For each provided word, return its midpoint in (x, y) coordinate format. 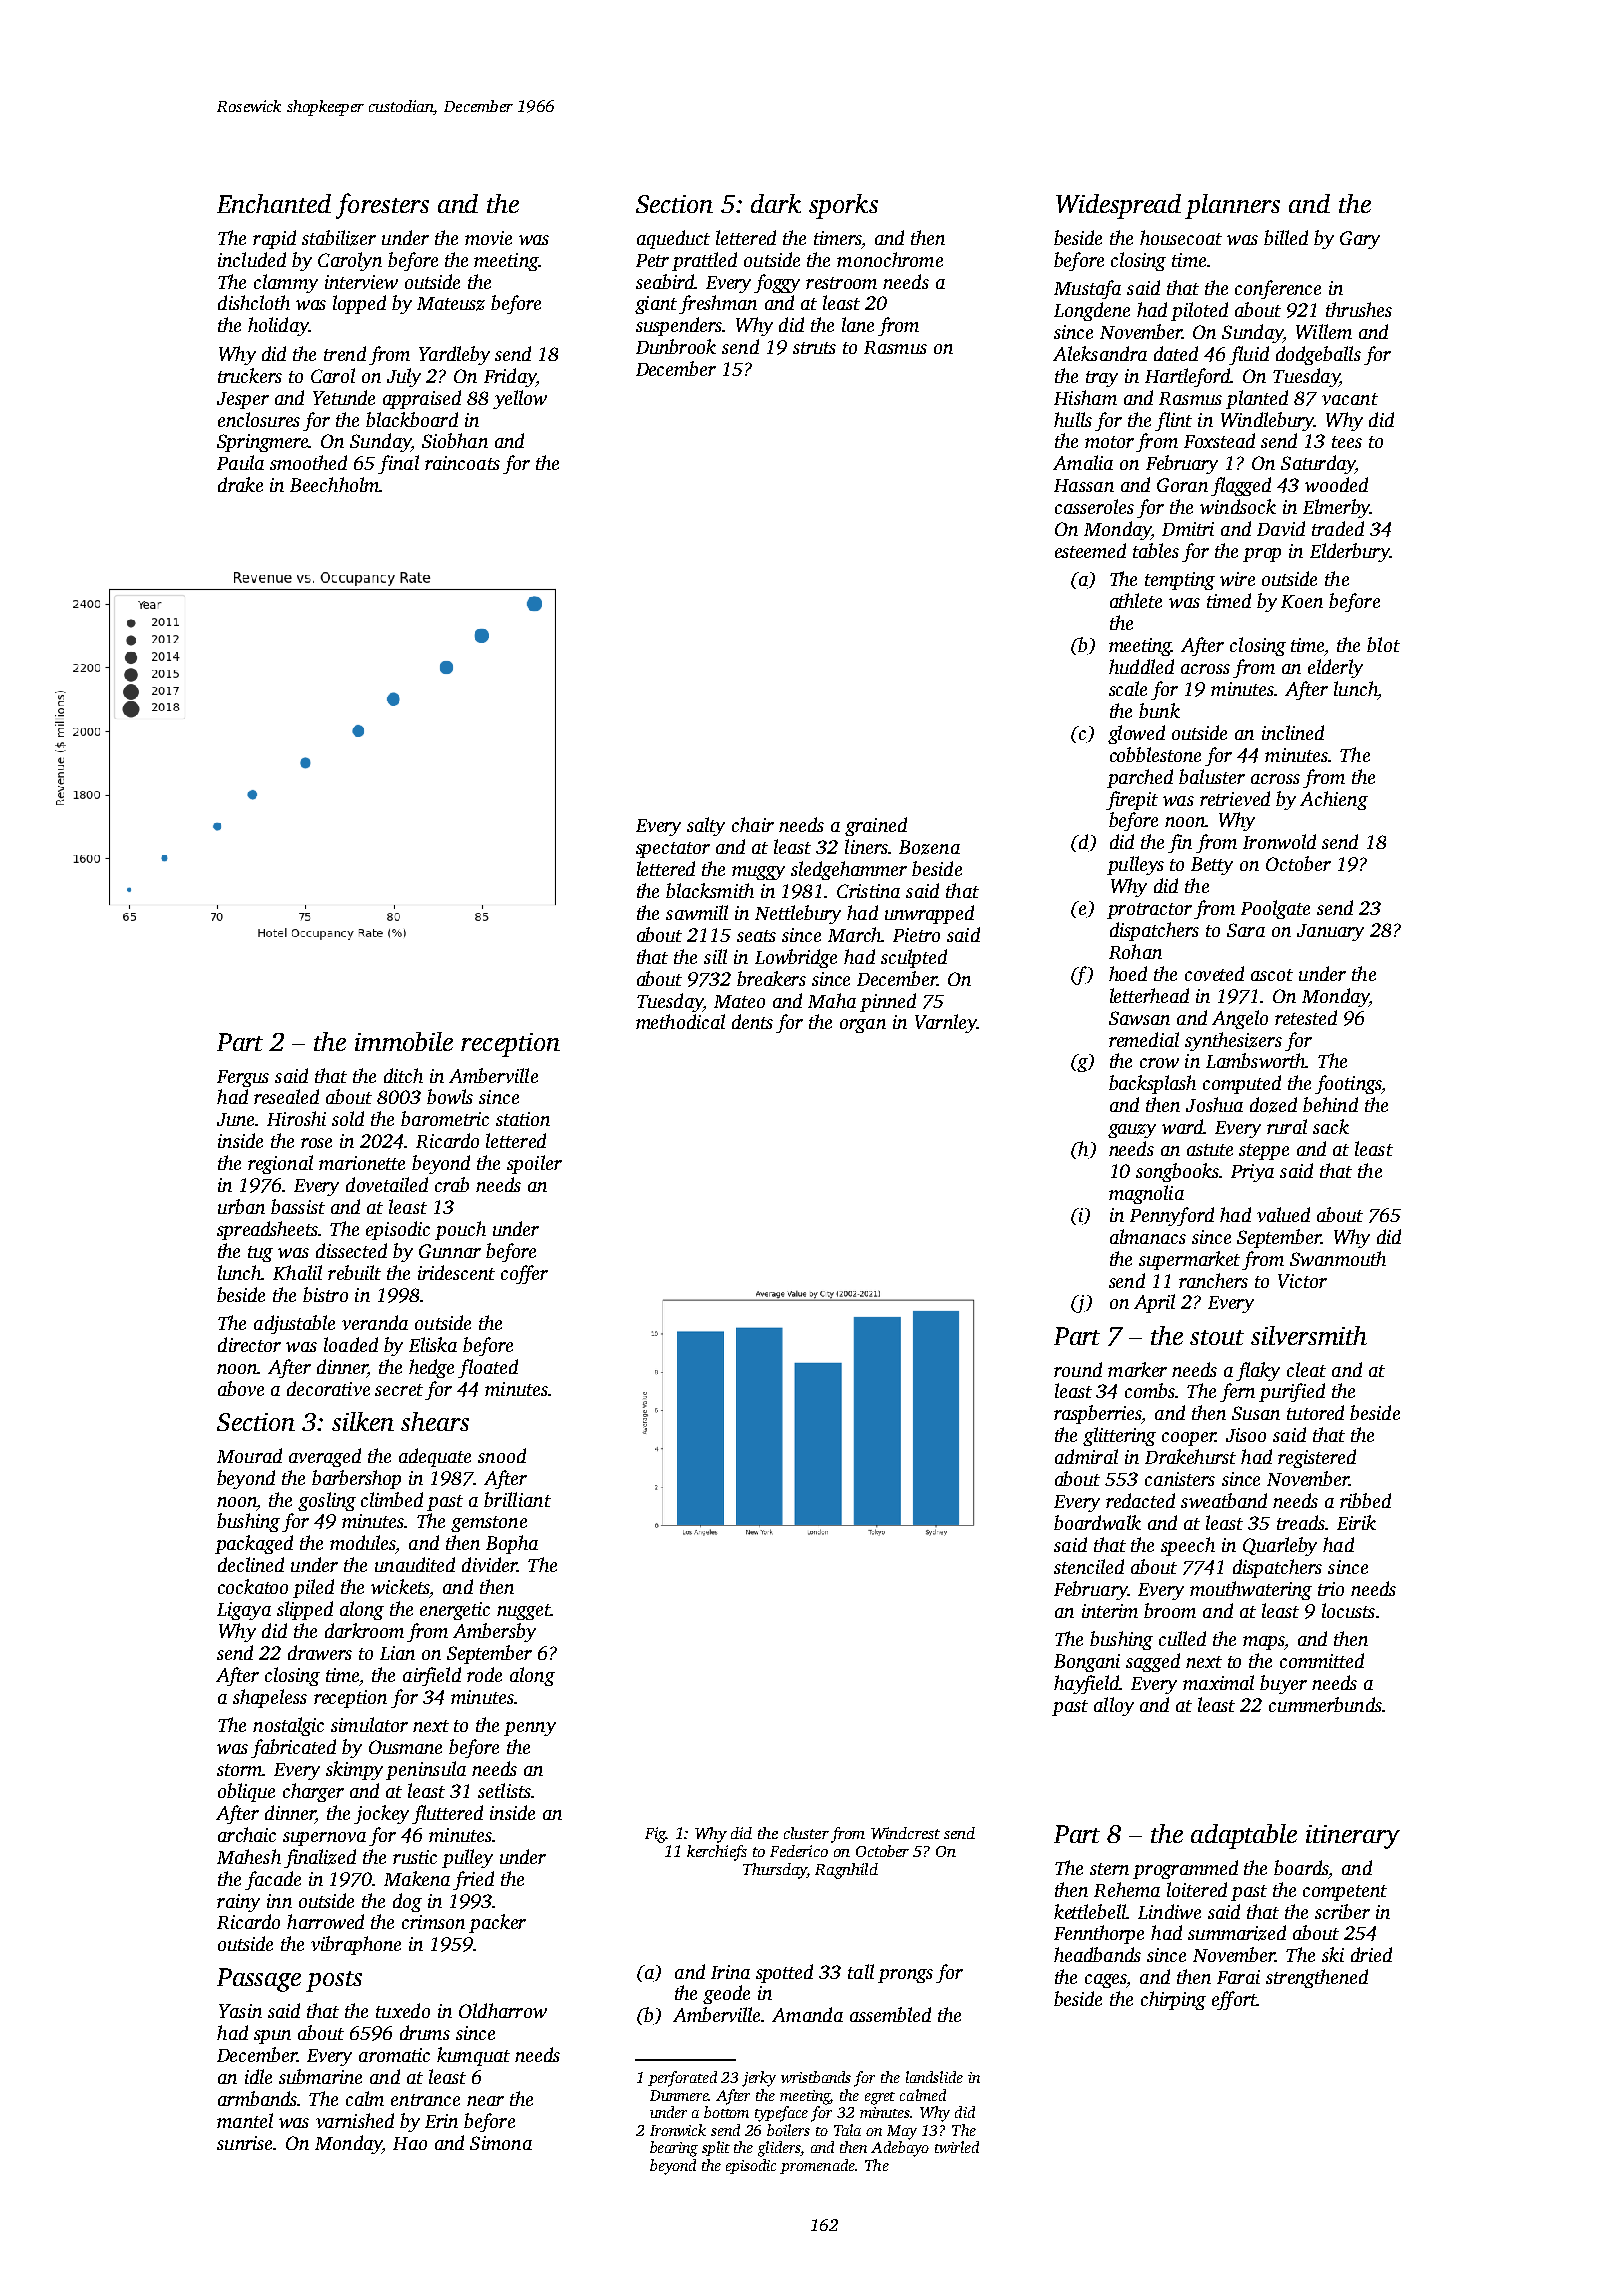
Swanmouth (1338, 1258)
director (249, 1344)
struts (814, 348)
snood (502, 1455)
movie (488, 238)
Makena (417, 1878)
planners (1232, 206)
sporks (843, 206)
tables (1156, 550)
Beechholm (335, 484)
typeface (781, 2114)
